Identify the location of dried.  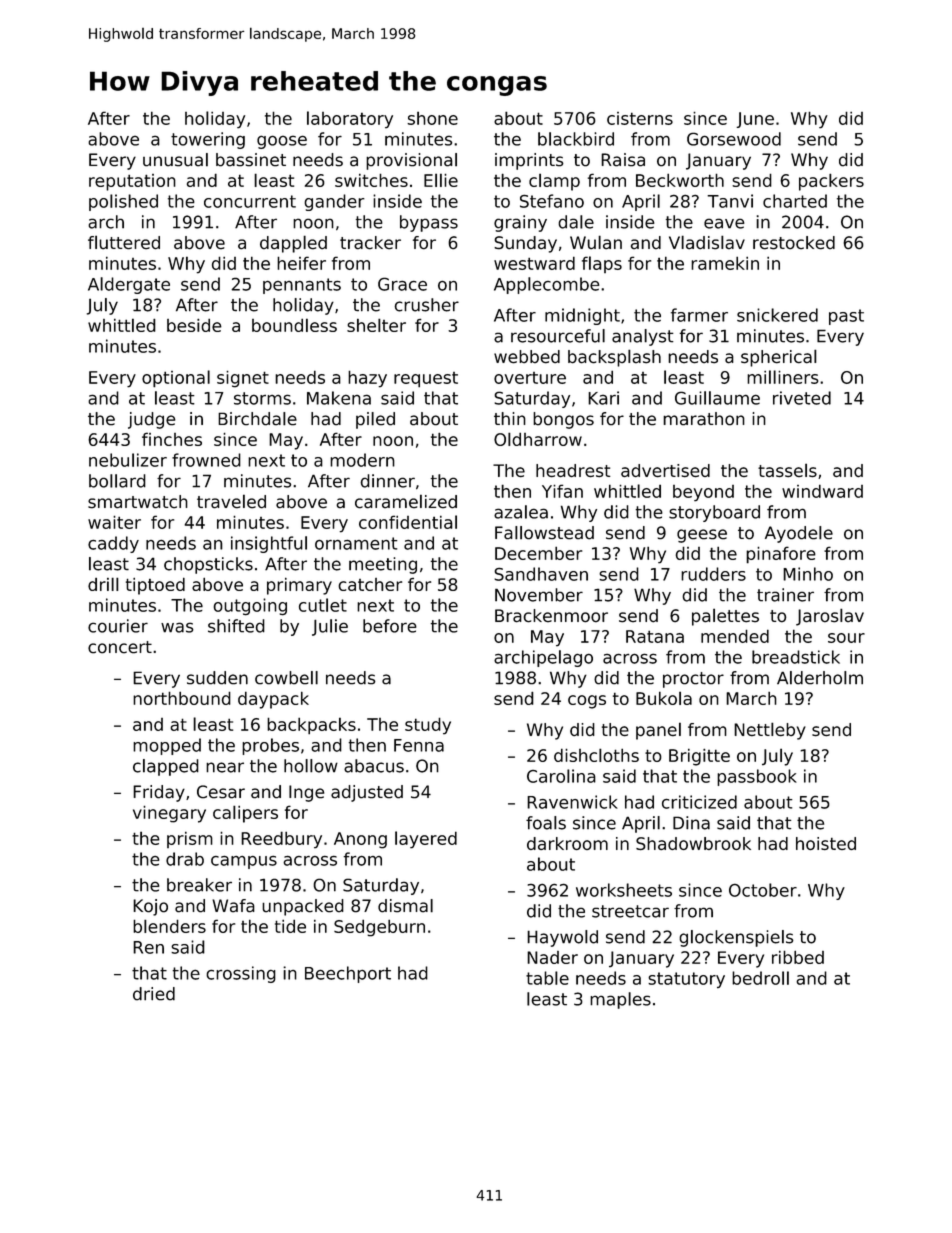
(154, 994).
